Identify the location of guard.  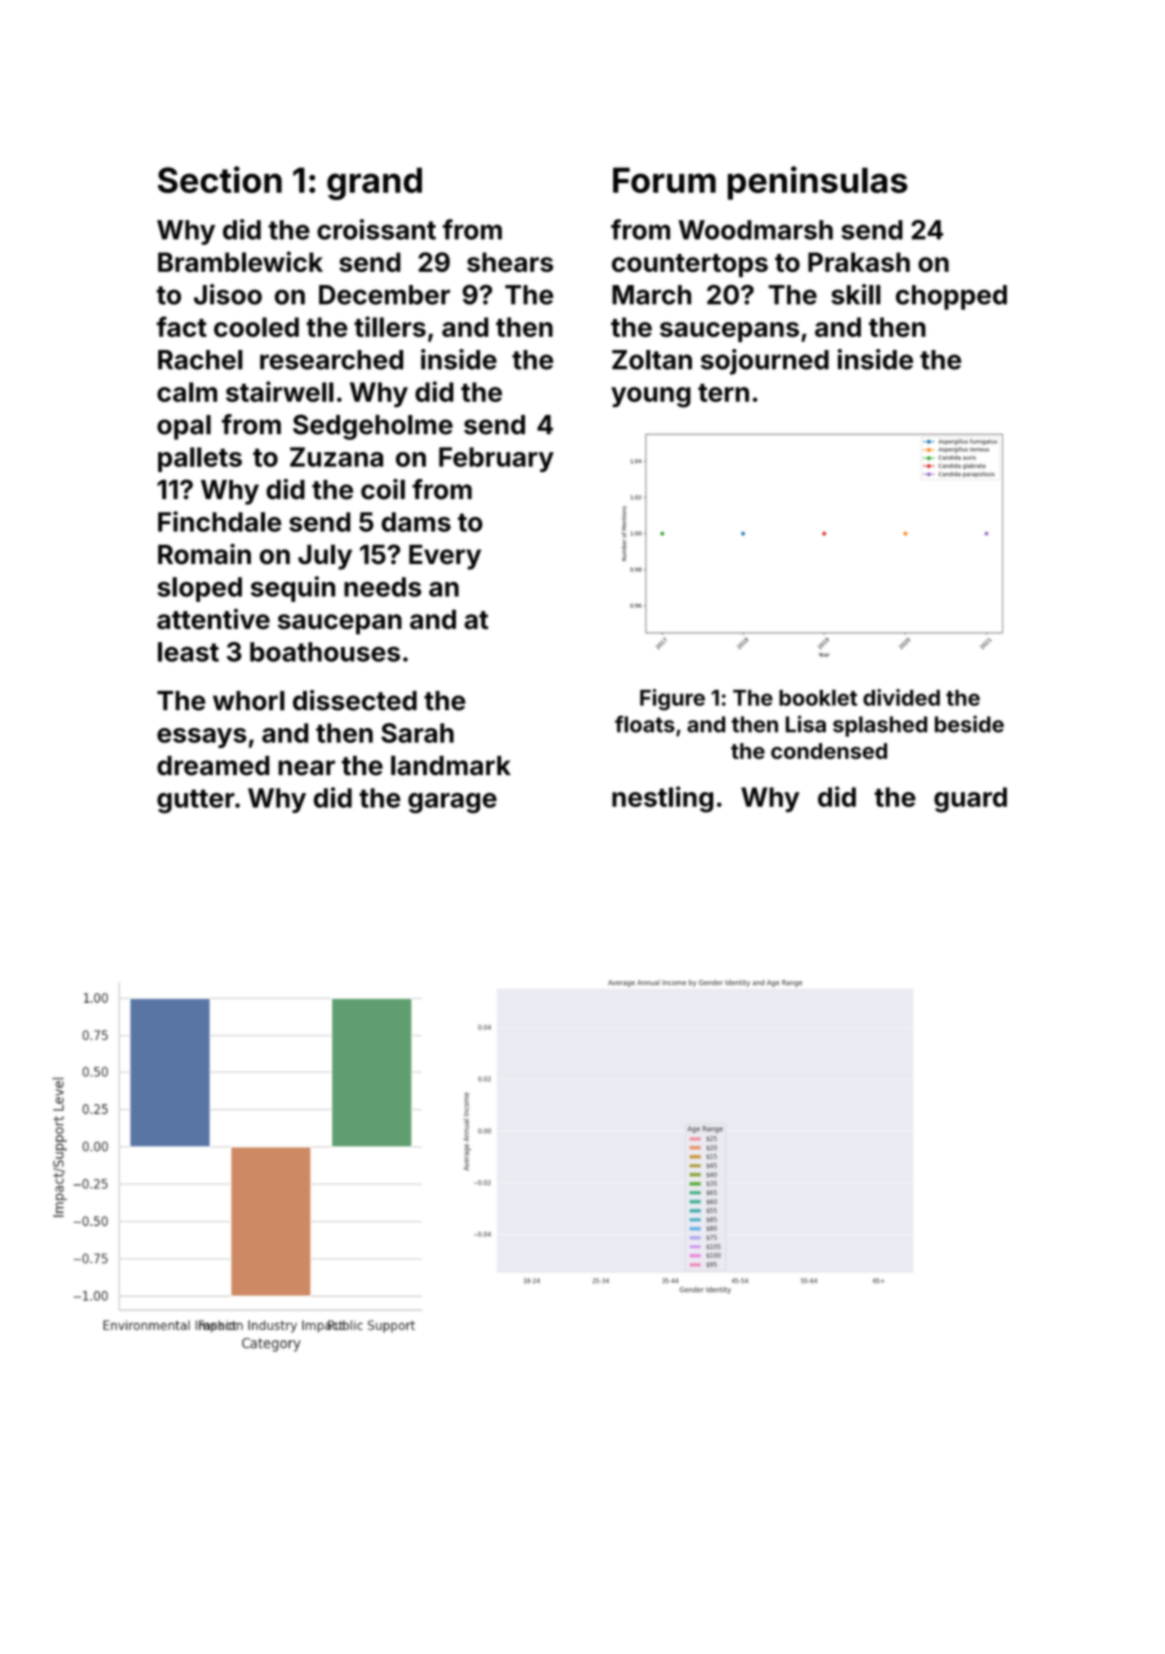
(970, 800).
